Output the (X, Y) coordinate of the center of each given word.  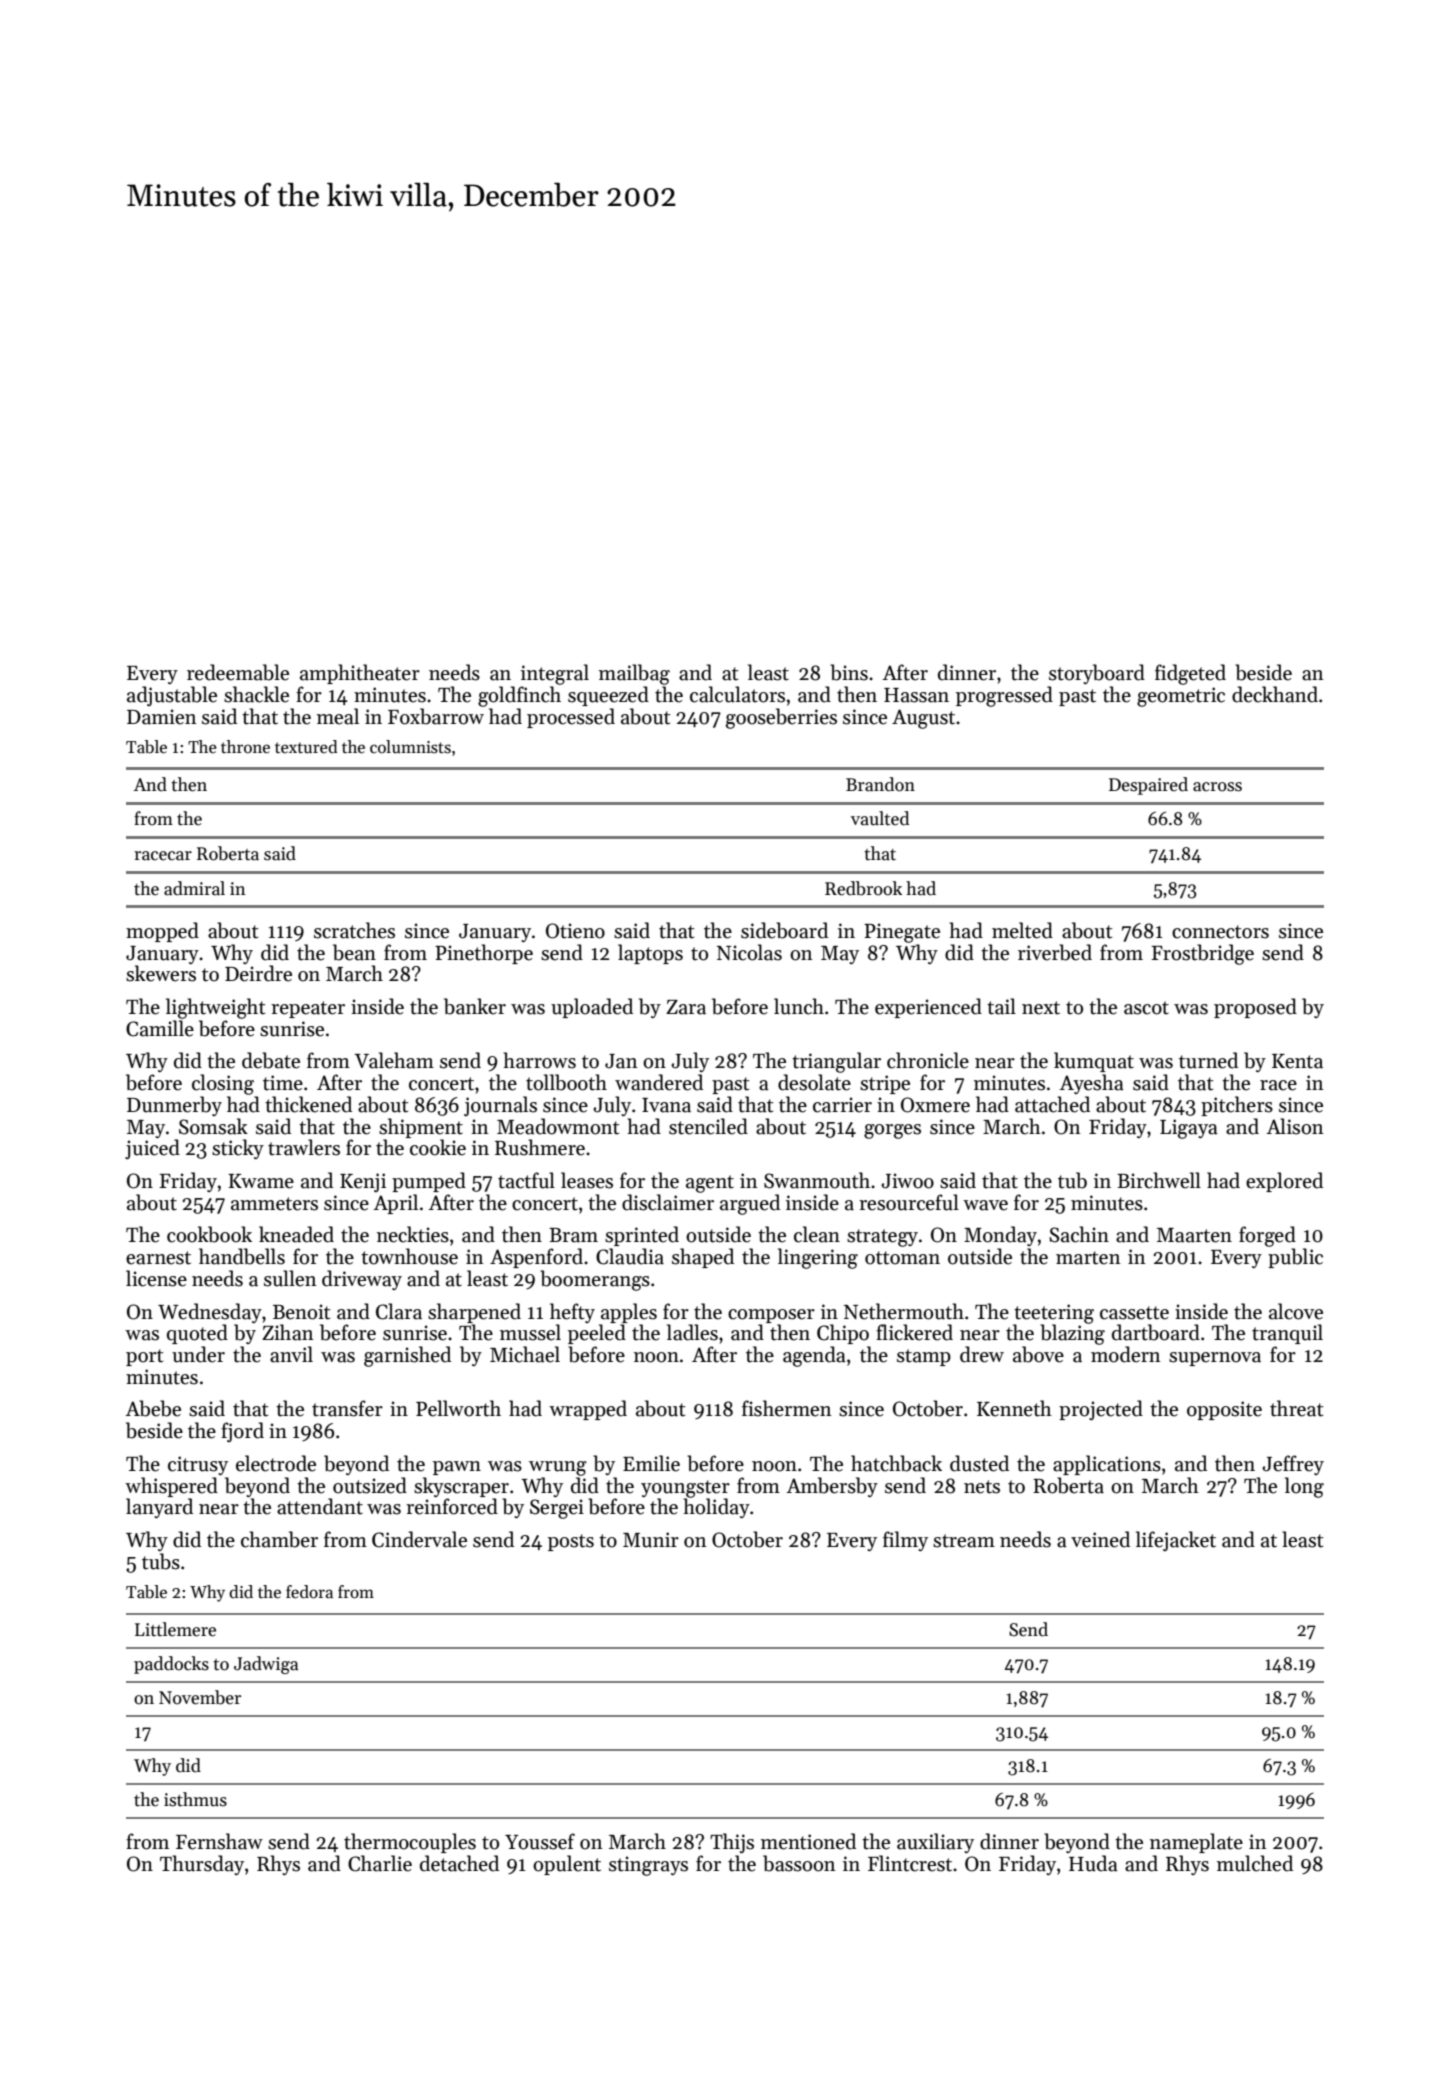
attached (1052, 1104)
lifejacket (1176, 1541)
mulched (1255, 1863)
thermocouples (410, 1843)
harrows (540, 1060)
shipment (421, 1128)
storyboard (1097, 674)
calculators (737, 694)
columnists (410, 747)
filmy (905, 1541)
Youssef (540, 1841)
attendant (320, 1506)
